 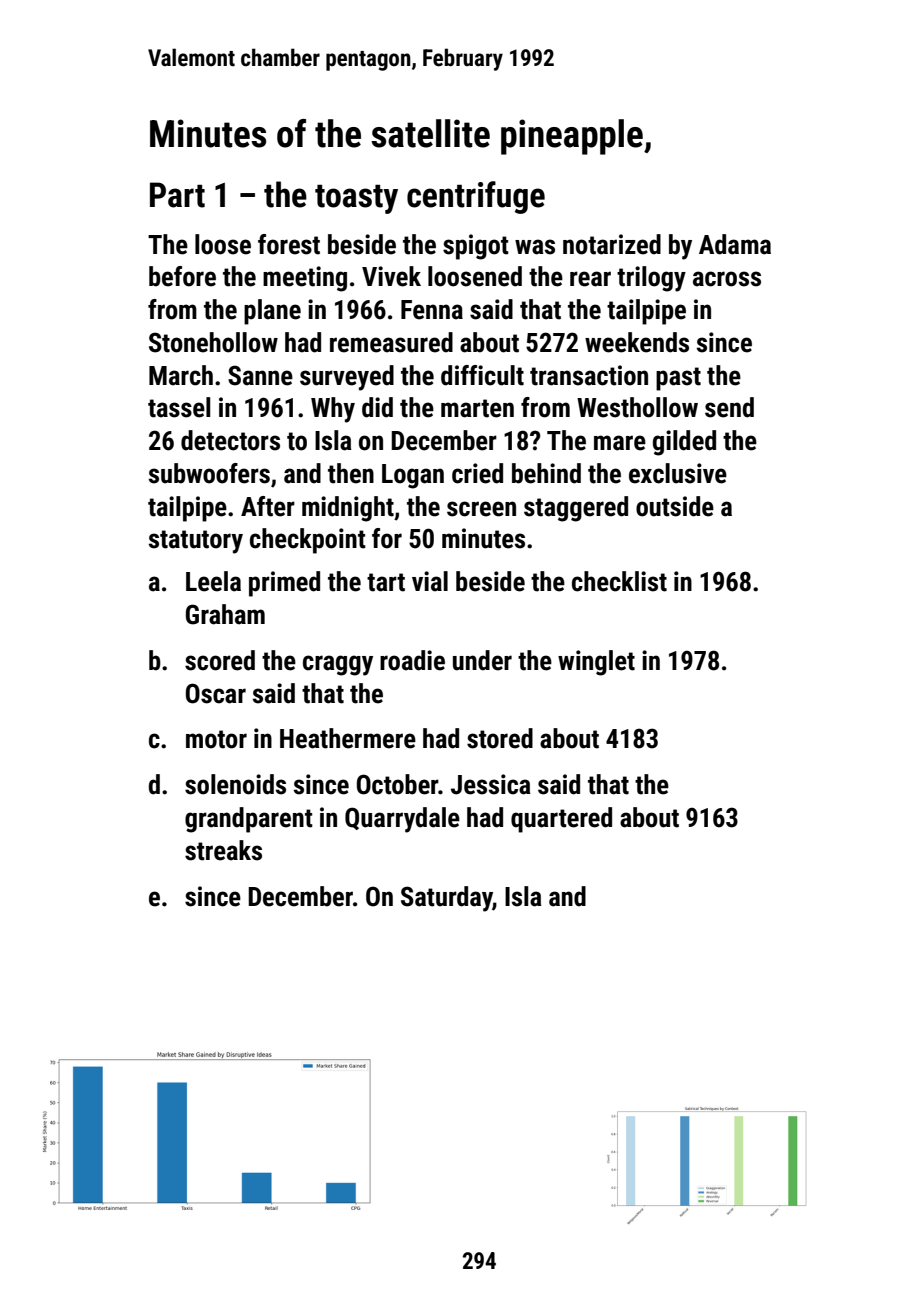 What do you see at coordinates (678, 473) in the page?
I see `exclusive` at bounding box center [678, 473].
